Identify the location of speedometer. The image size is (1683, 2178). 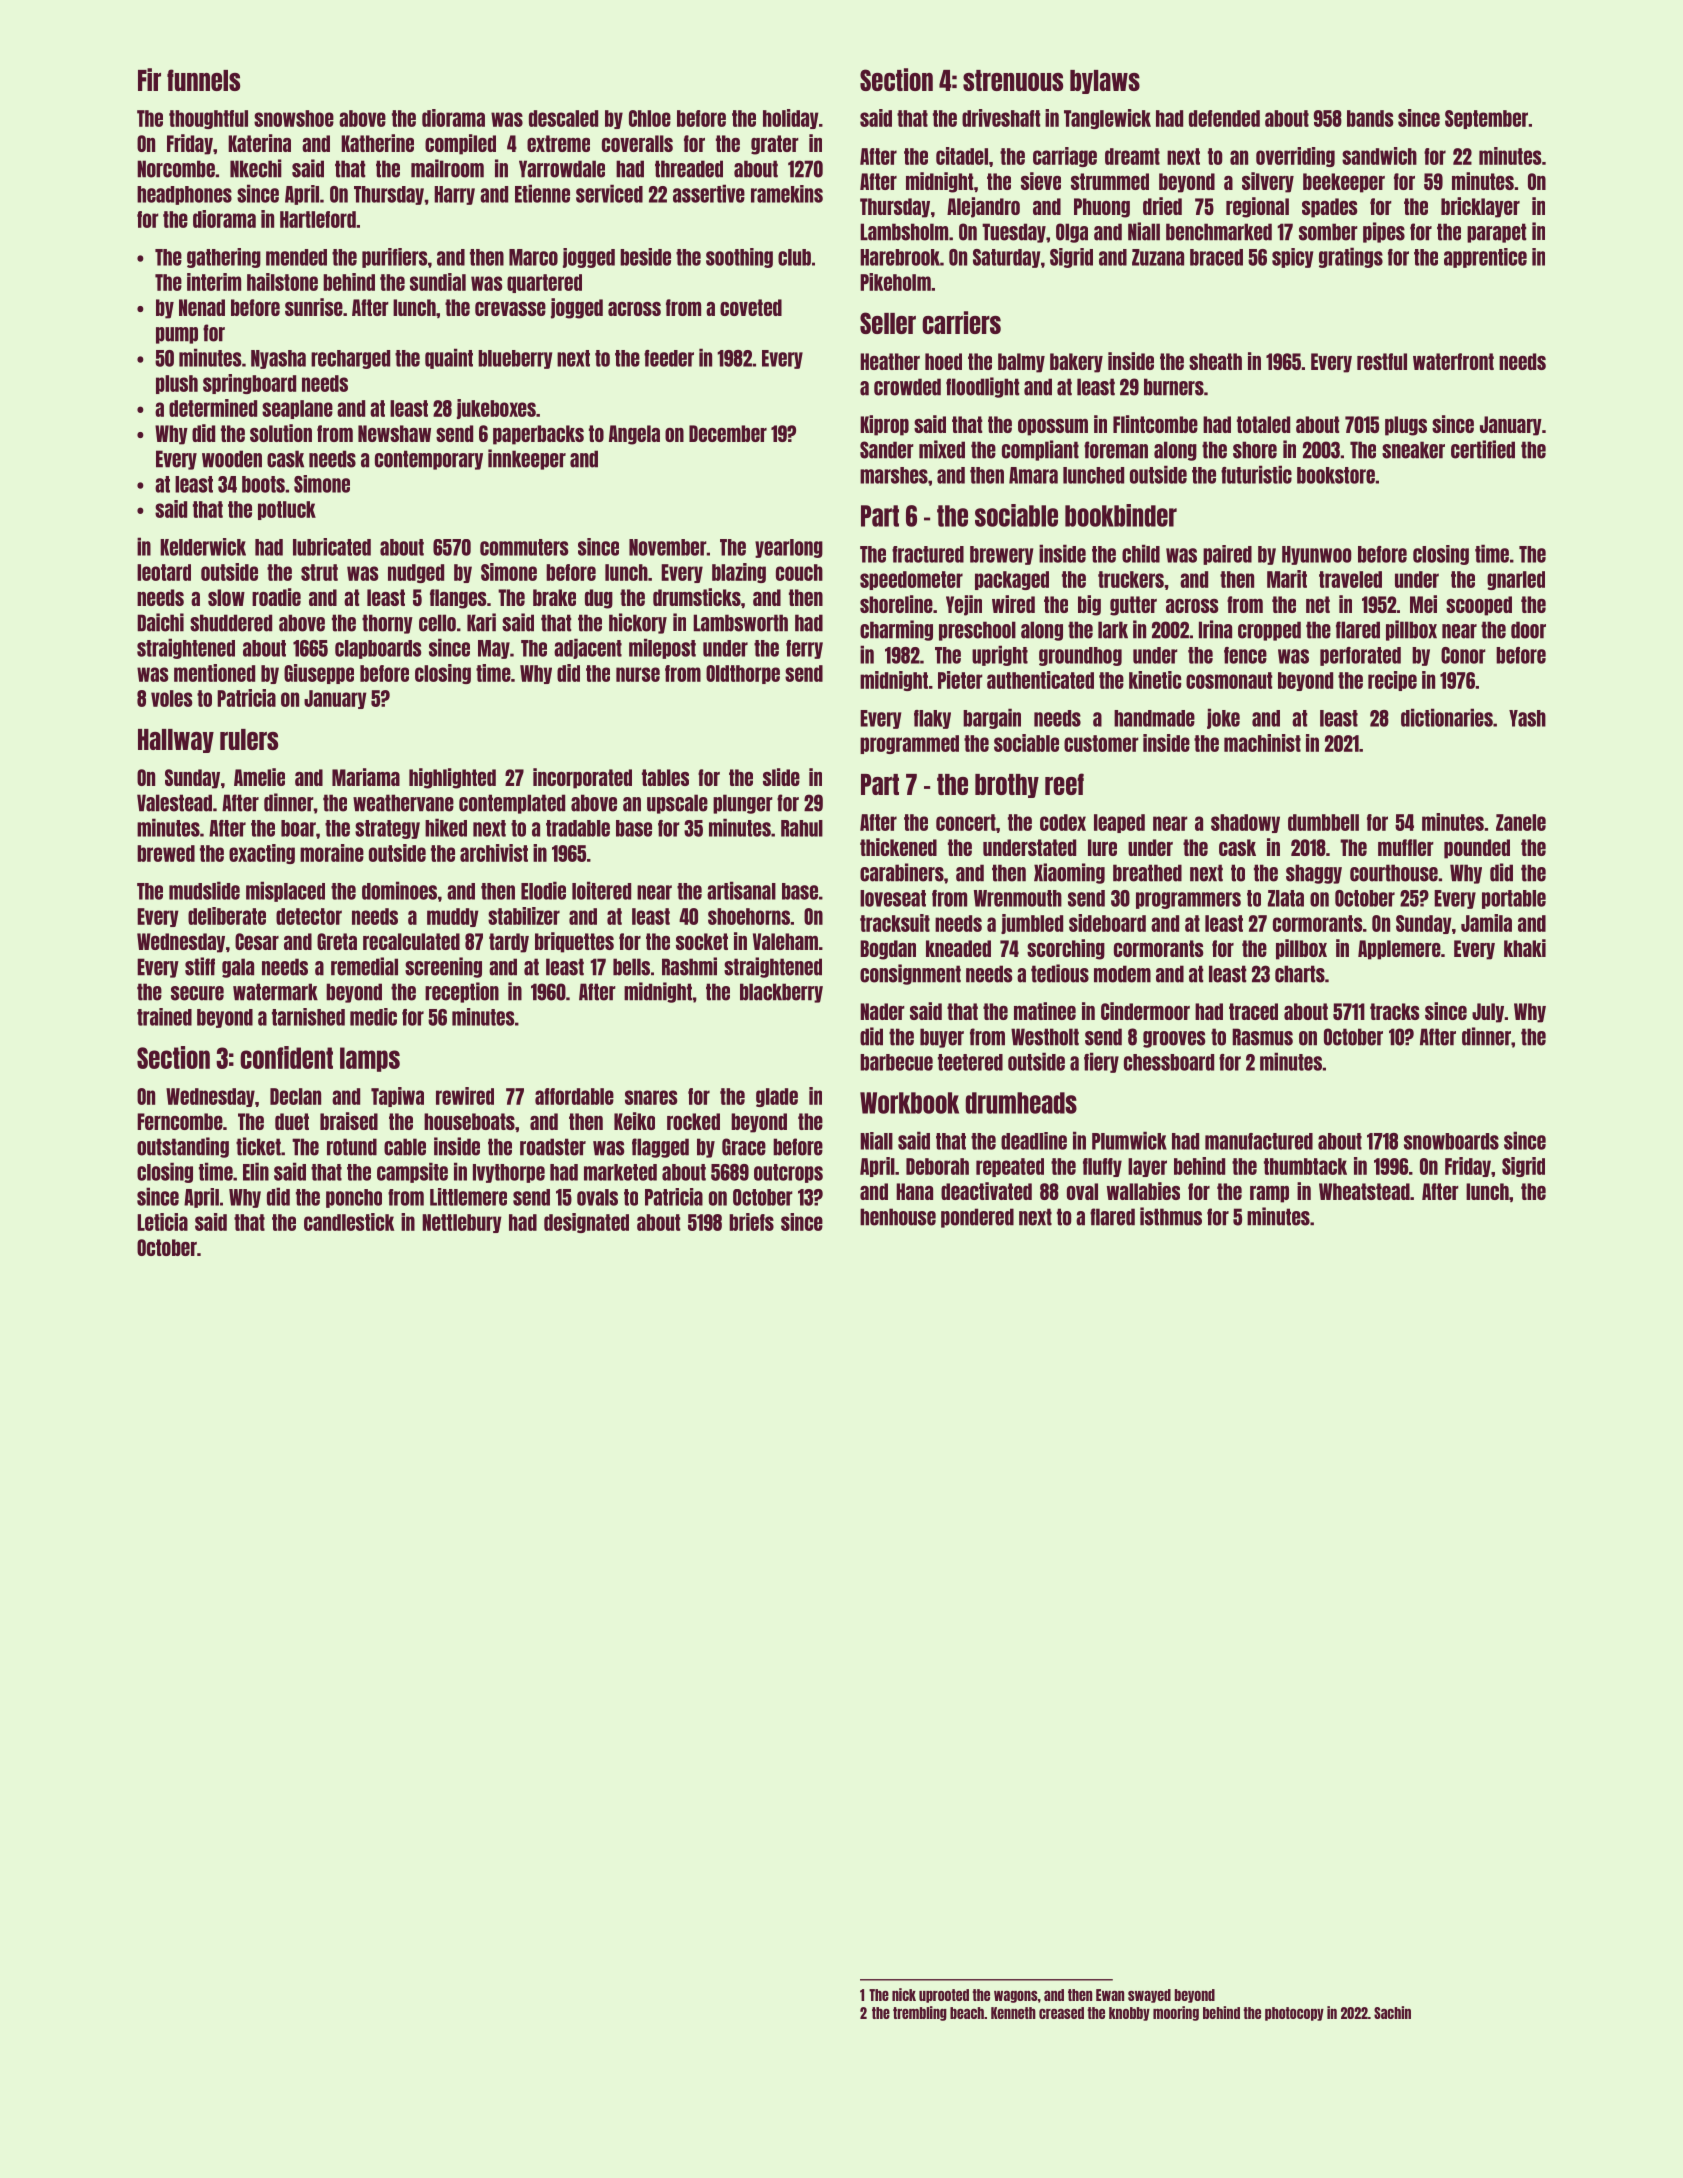
(911, 580).
